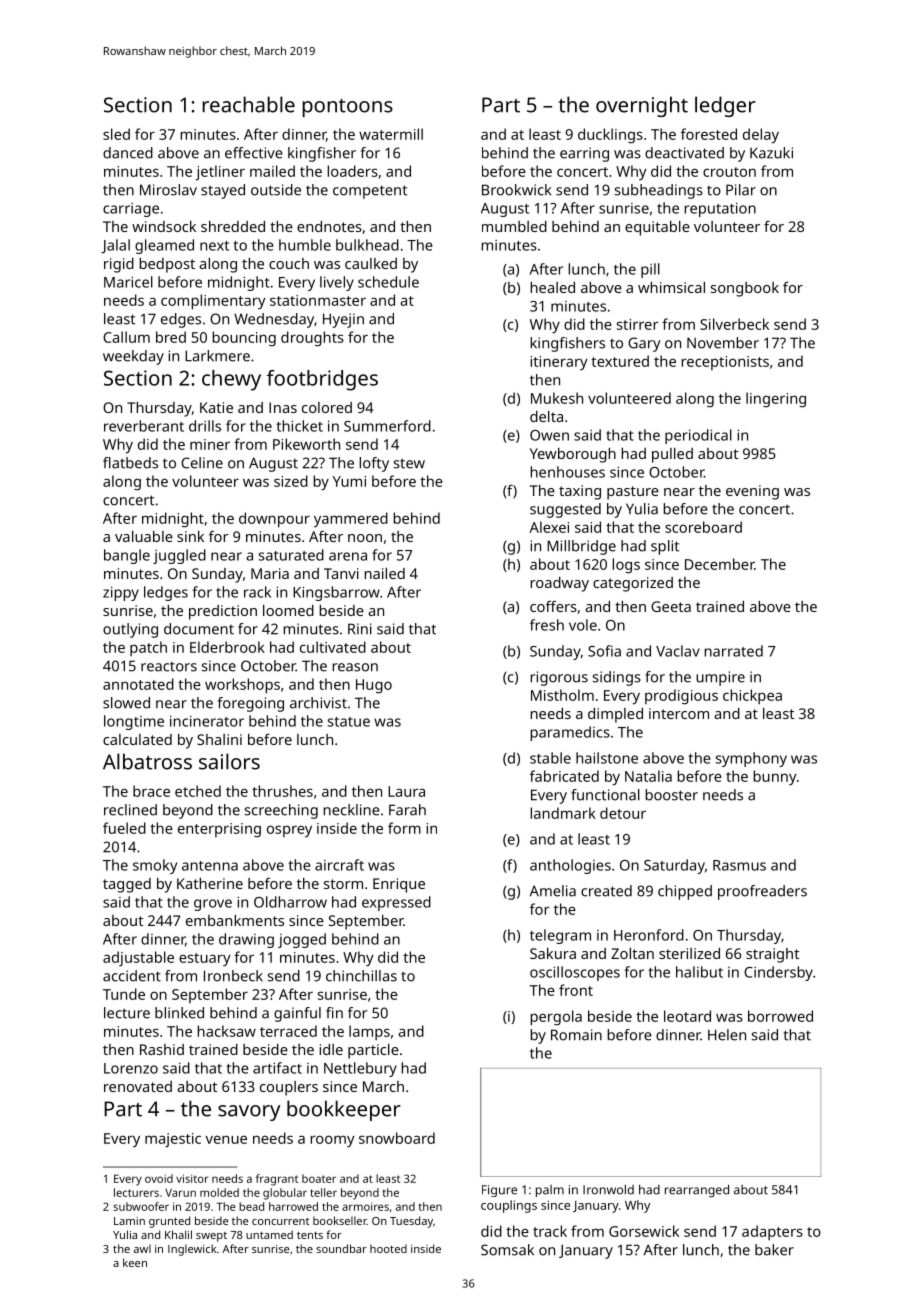 This screenshot has width=924, height=1308. What do you see at coordinates (130, 463) in the screenshot?
I see `flatbeds` at bounding box center [130, 463].
